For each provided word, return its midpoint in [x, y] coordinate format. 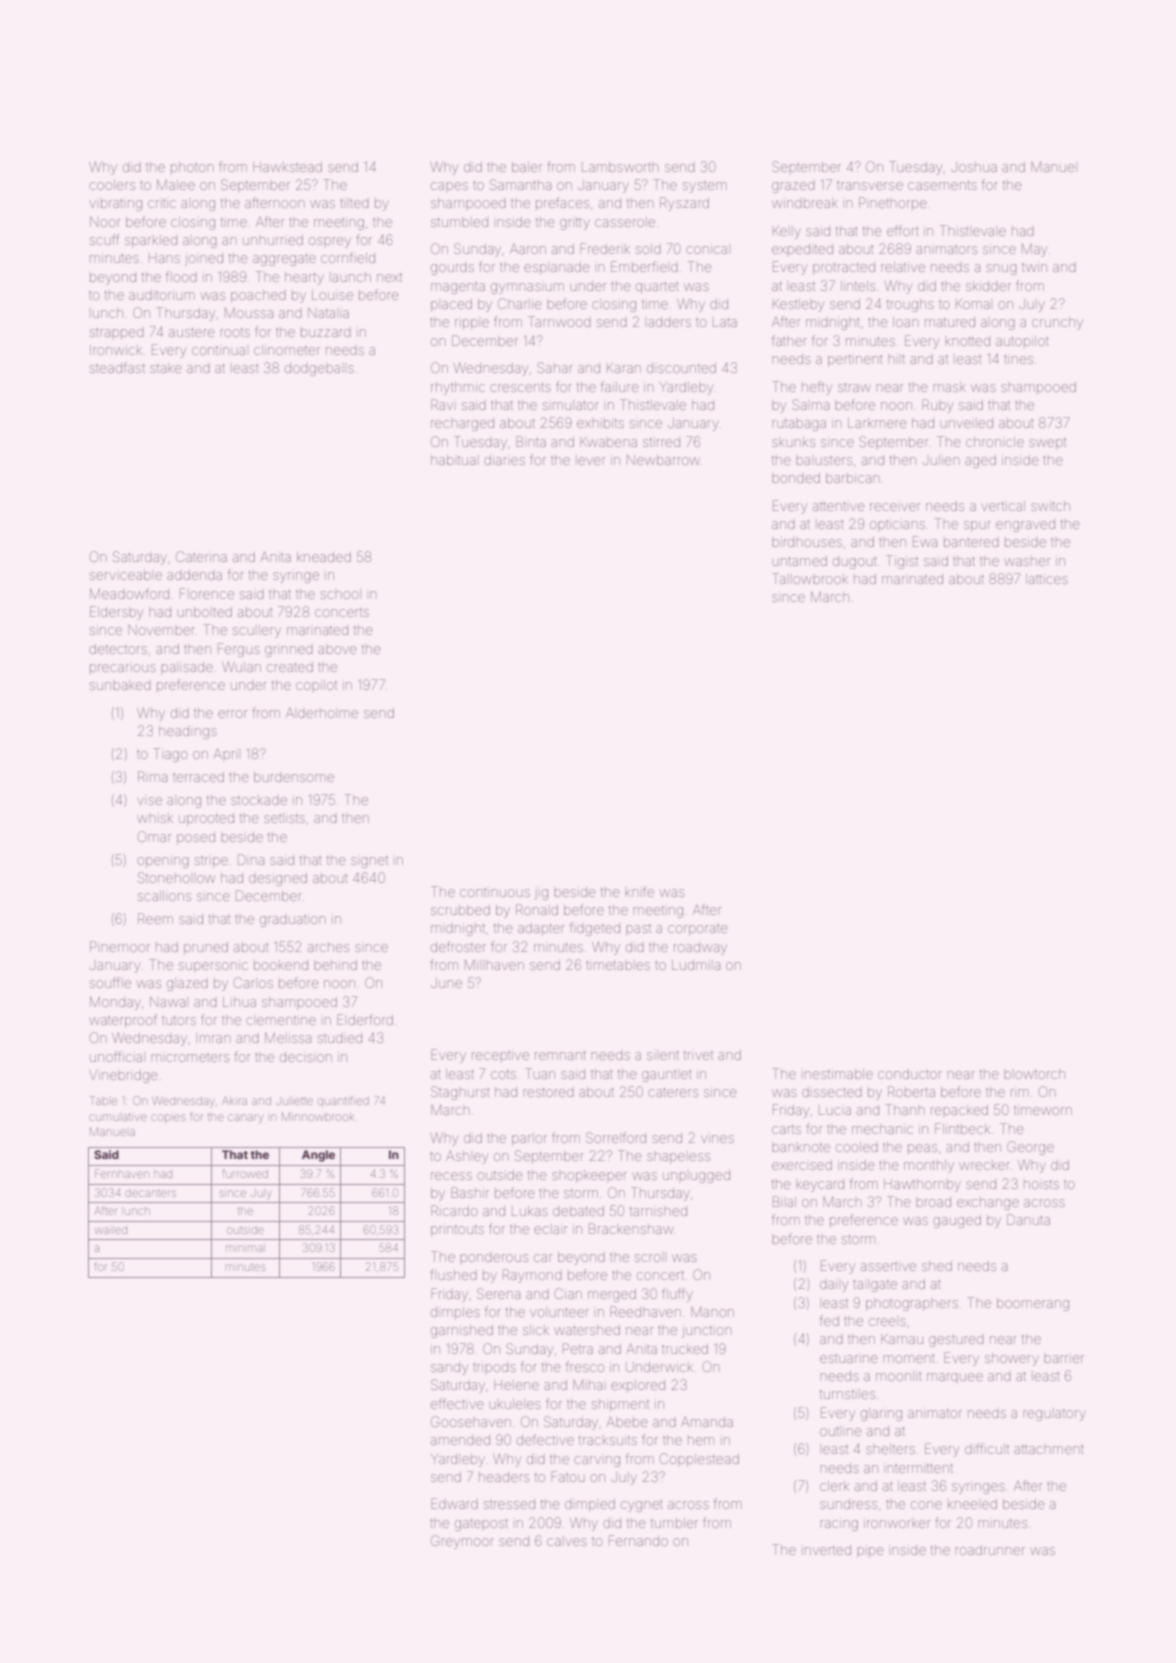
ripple [472, 324]
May [1034, 250]
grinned [289, 651]
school [340, 595]
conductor [910, 1074]
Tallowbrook [810, 578]
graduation [292, 921]
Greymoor [462, 1542]
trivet [698, 1055]
